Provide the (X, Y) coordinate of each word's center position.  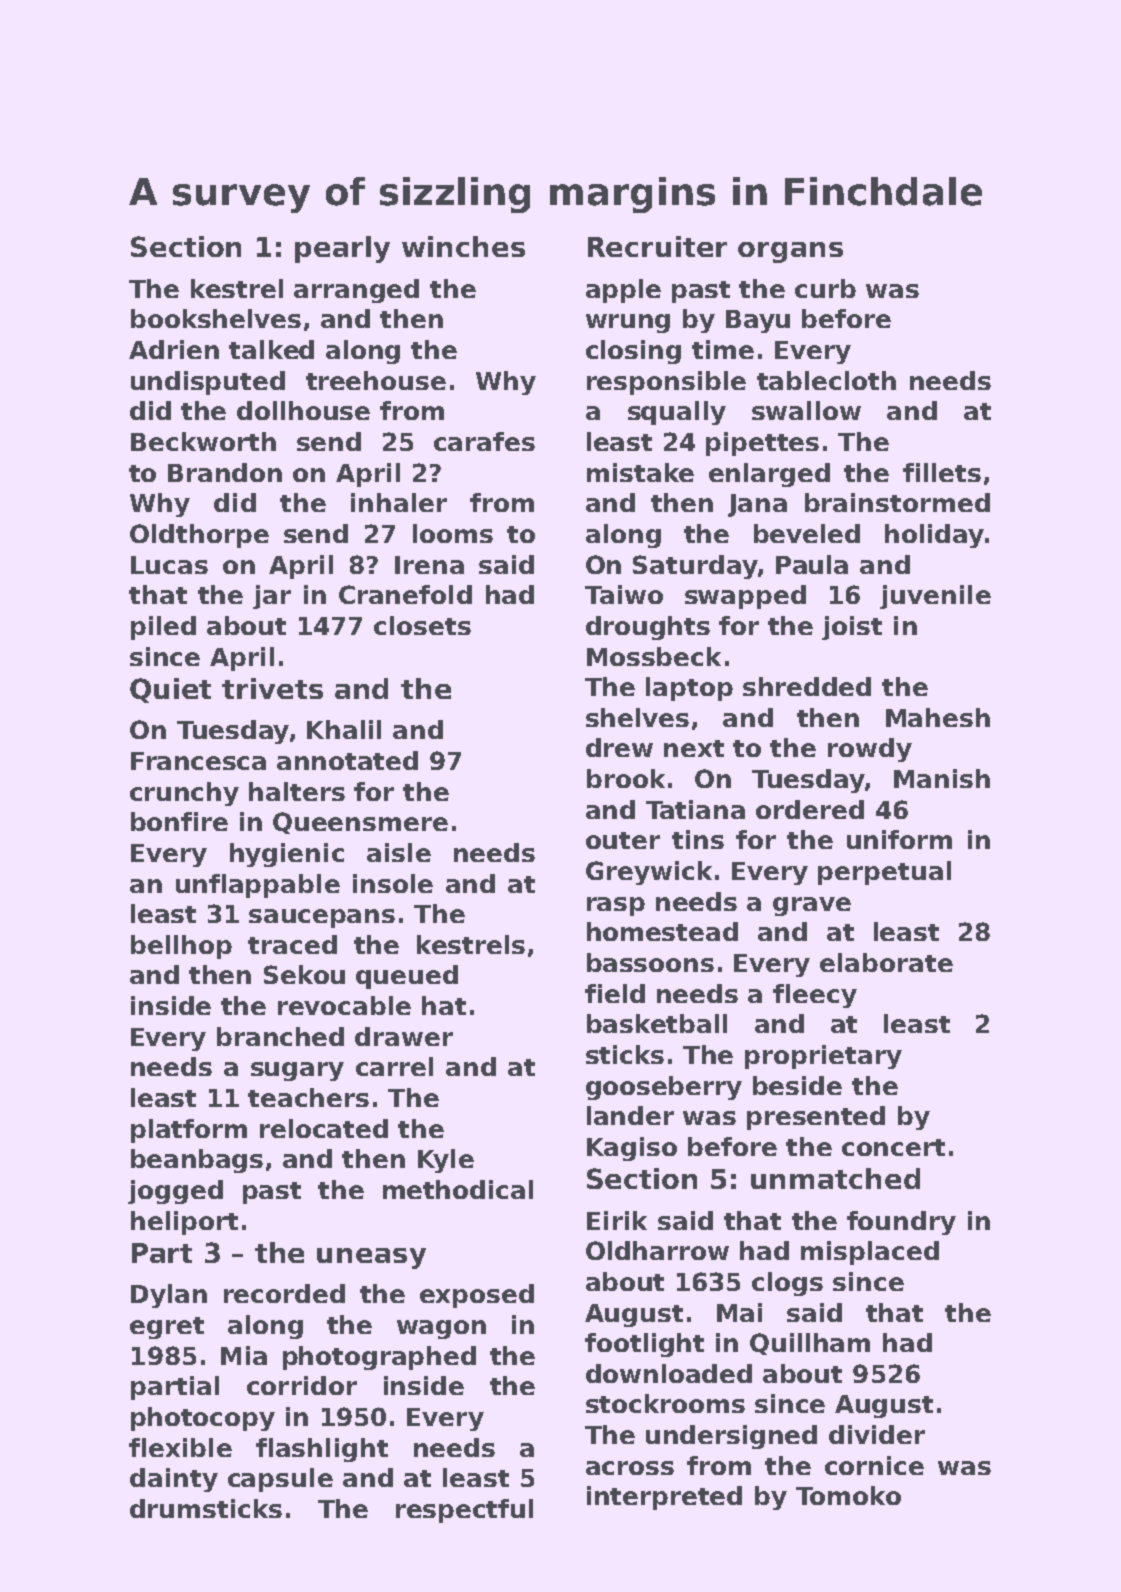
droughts (648, 628)
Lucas (169, 565)
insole (393, 883)
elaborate (886, 962)
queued (407, 977)
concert (893, 1147)
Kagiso (632, 1149)
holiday (934, 536)
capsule (280, 1480)
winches (463, 246)
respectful (464, 1511)
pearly (342, 249)
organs (790, 252)
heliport (184, 1223)
